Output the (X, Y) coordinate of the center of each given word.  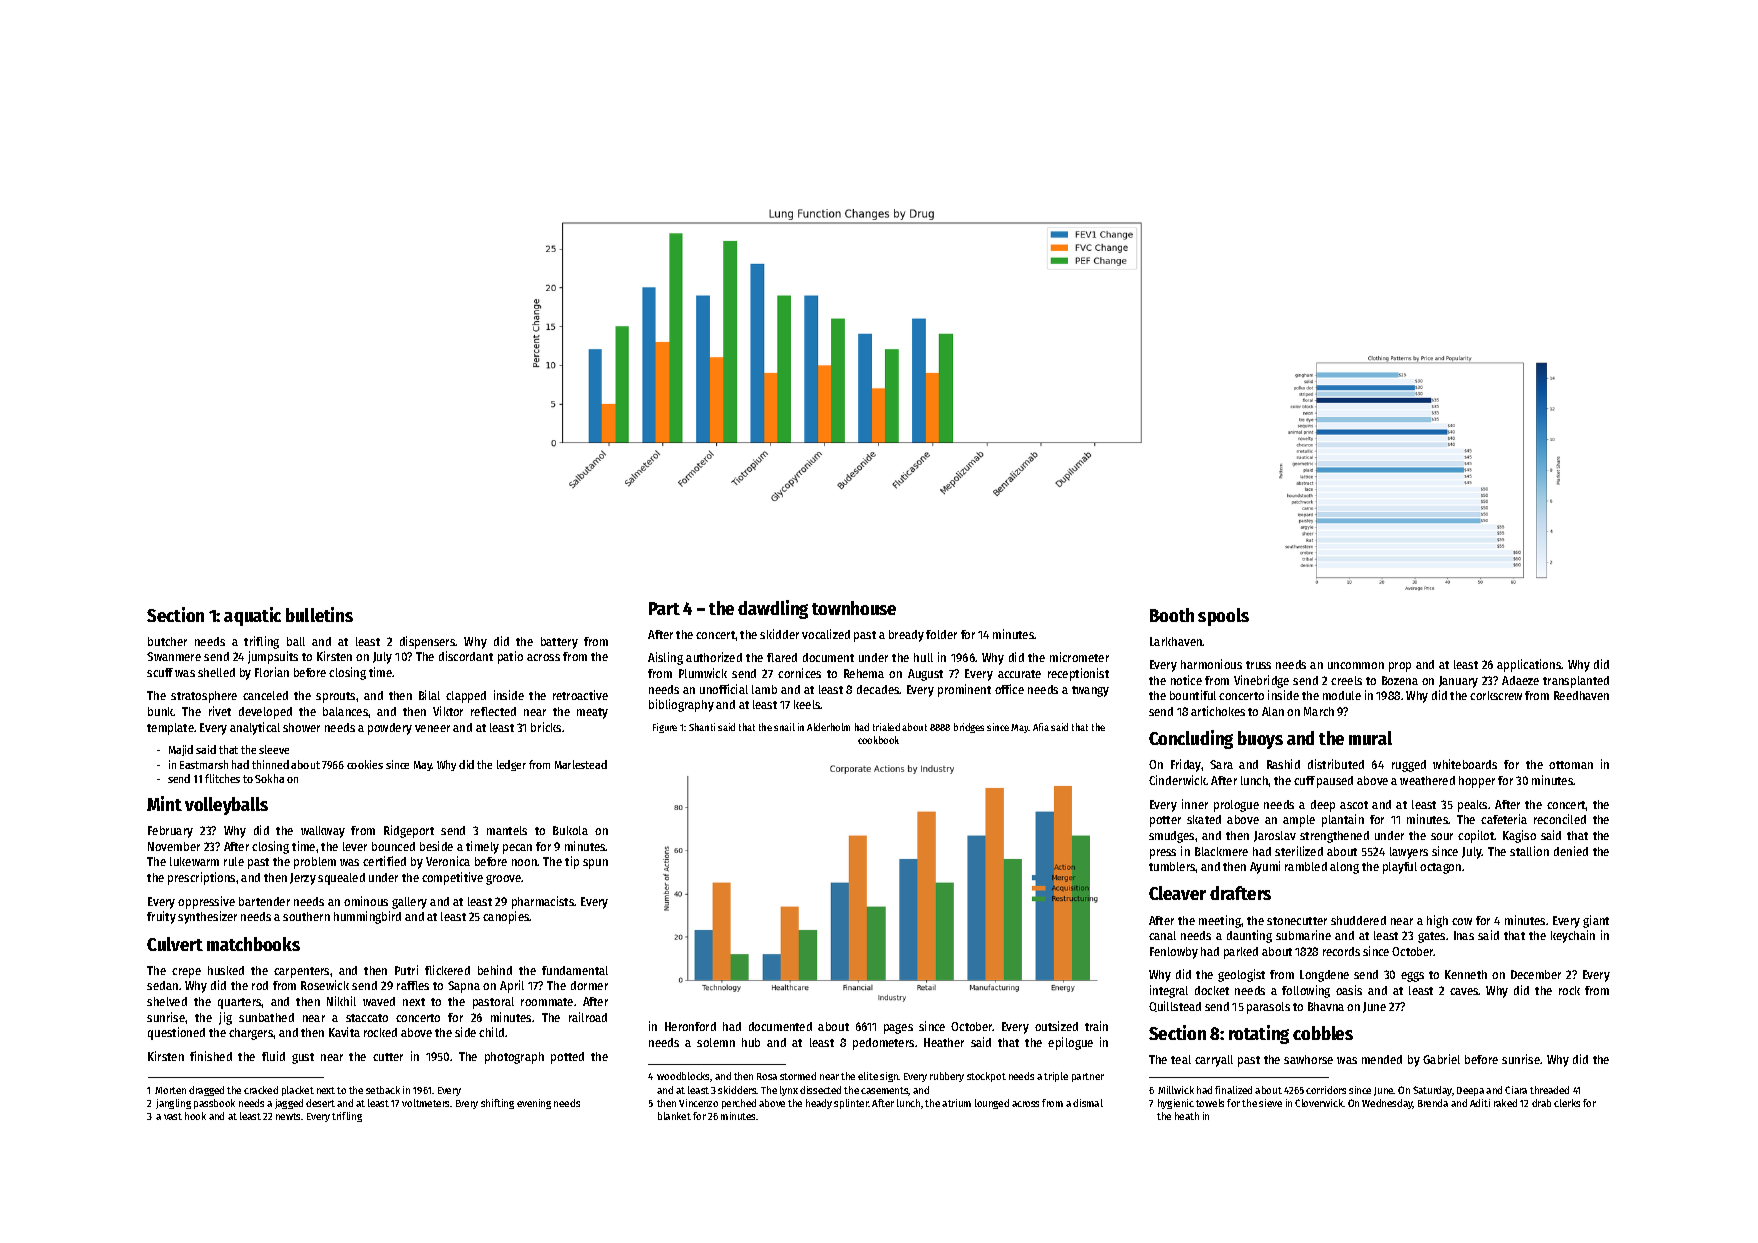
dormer (589, 985)
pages (898, 1029)
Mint (164, 803)
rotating (1259, 1034)
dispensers (428, 642)
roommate (547, 1002)
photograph (514, 1058)
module (1342, 695)
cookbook (878, 740)
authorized (714, 657)
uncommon (1356, 665)
